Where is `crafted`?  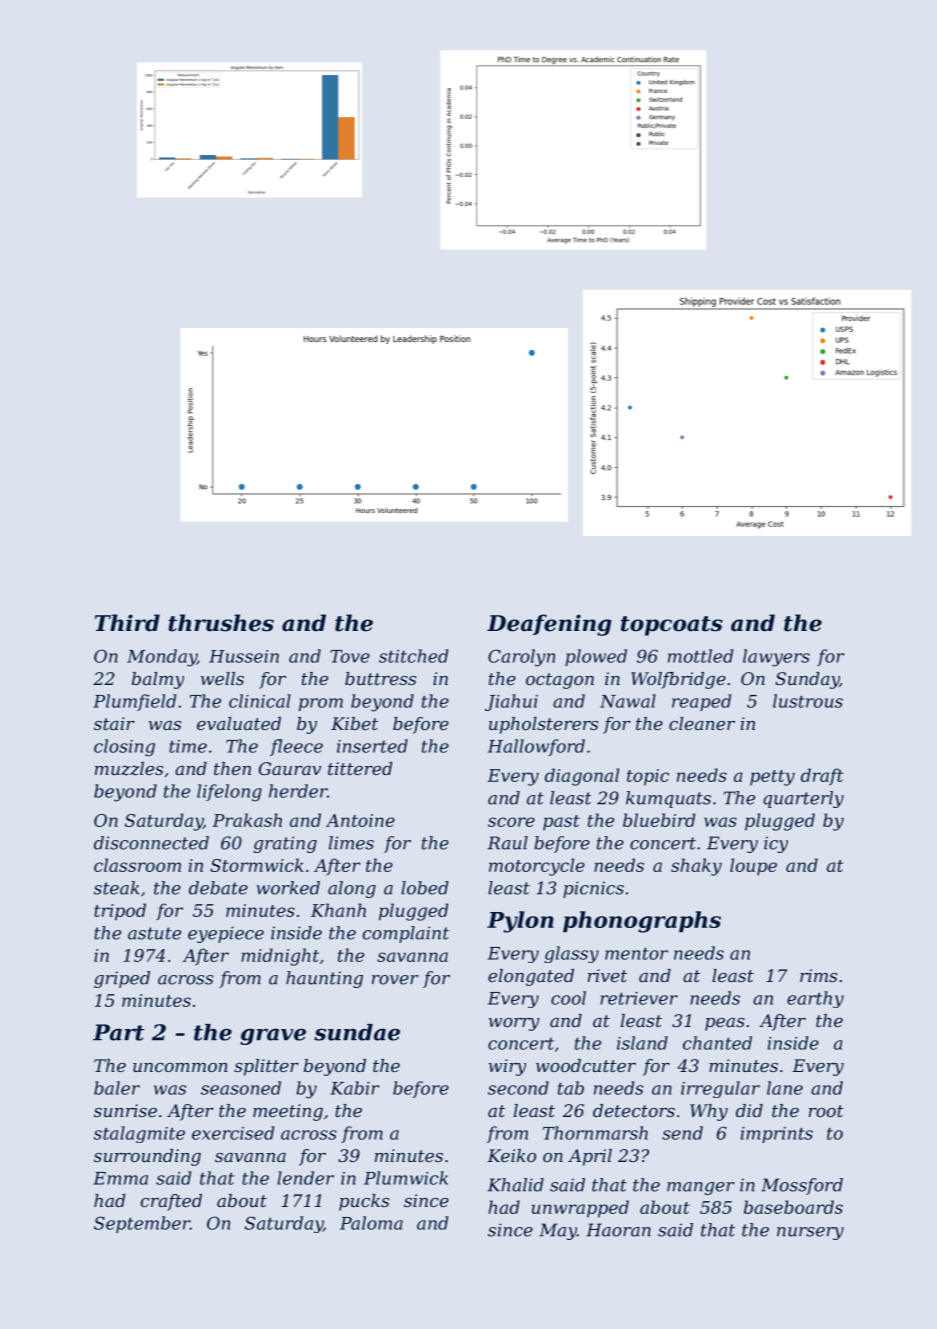
crafted is located at coordinates (171, 1202).
